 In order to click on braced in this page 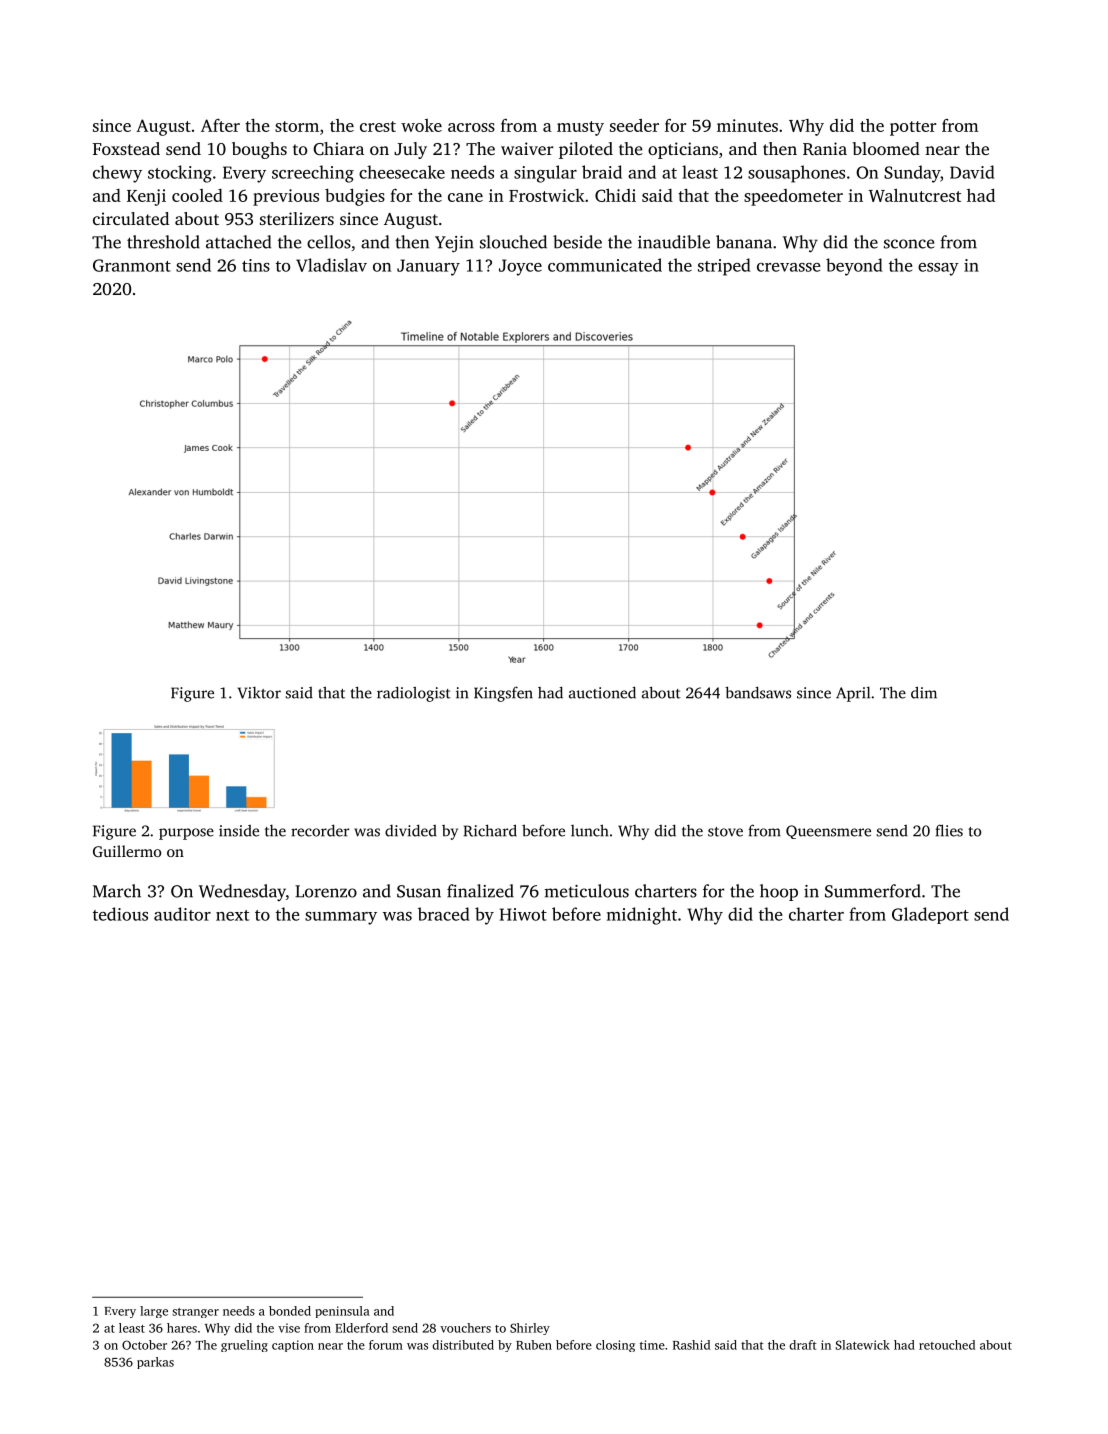, I will do `click(444, 914)`.
